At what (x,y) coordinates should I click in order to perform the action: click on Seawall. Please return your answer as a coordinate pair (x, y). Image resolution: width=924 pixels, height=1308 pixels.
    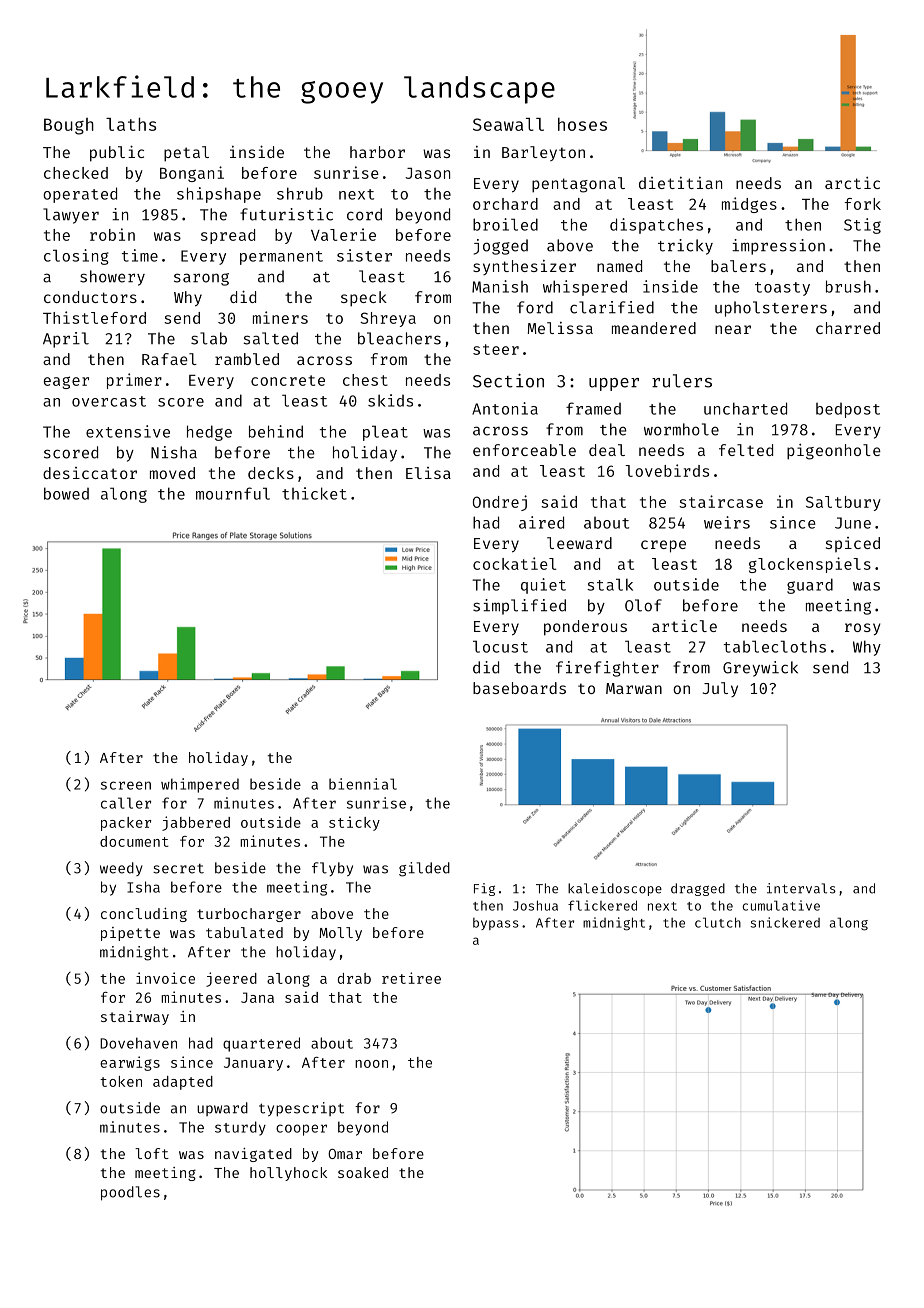
    Looking at the image, I should click on (508, 124).
